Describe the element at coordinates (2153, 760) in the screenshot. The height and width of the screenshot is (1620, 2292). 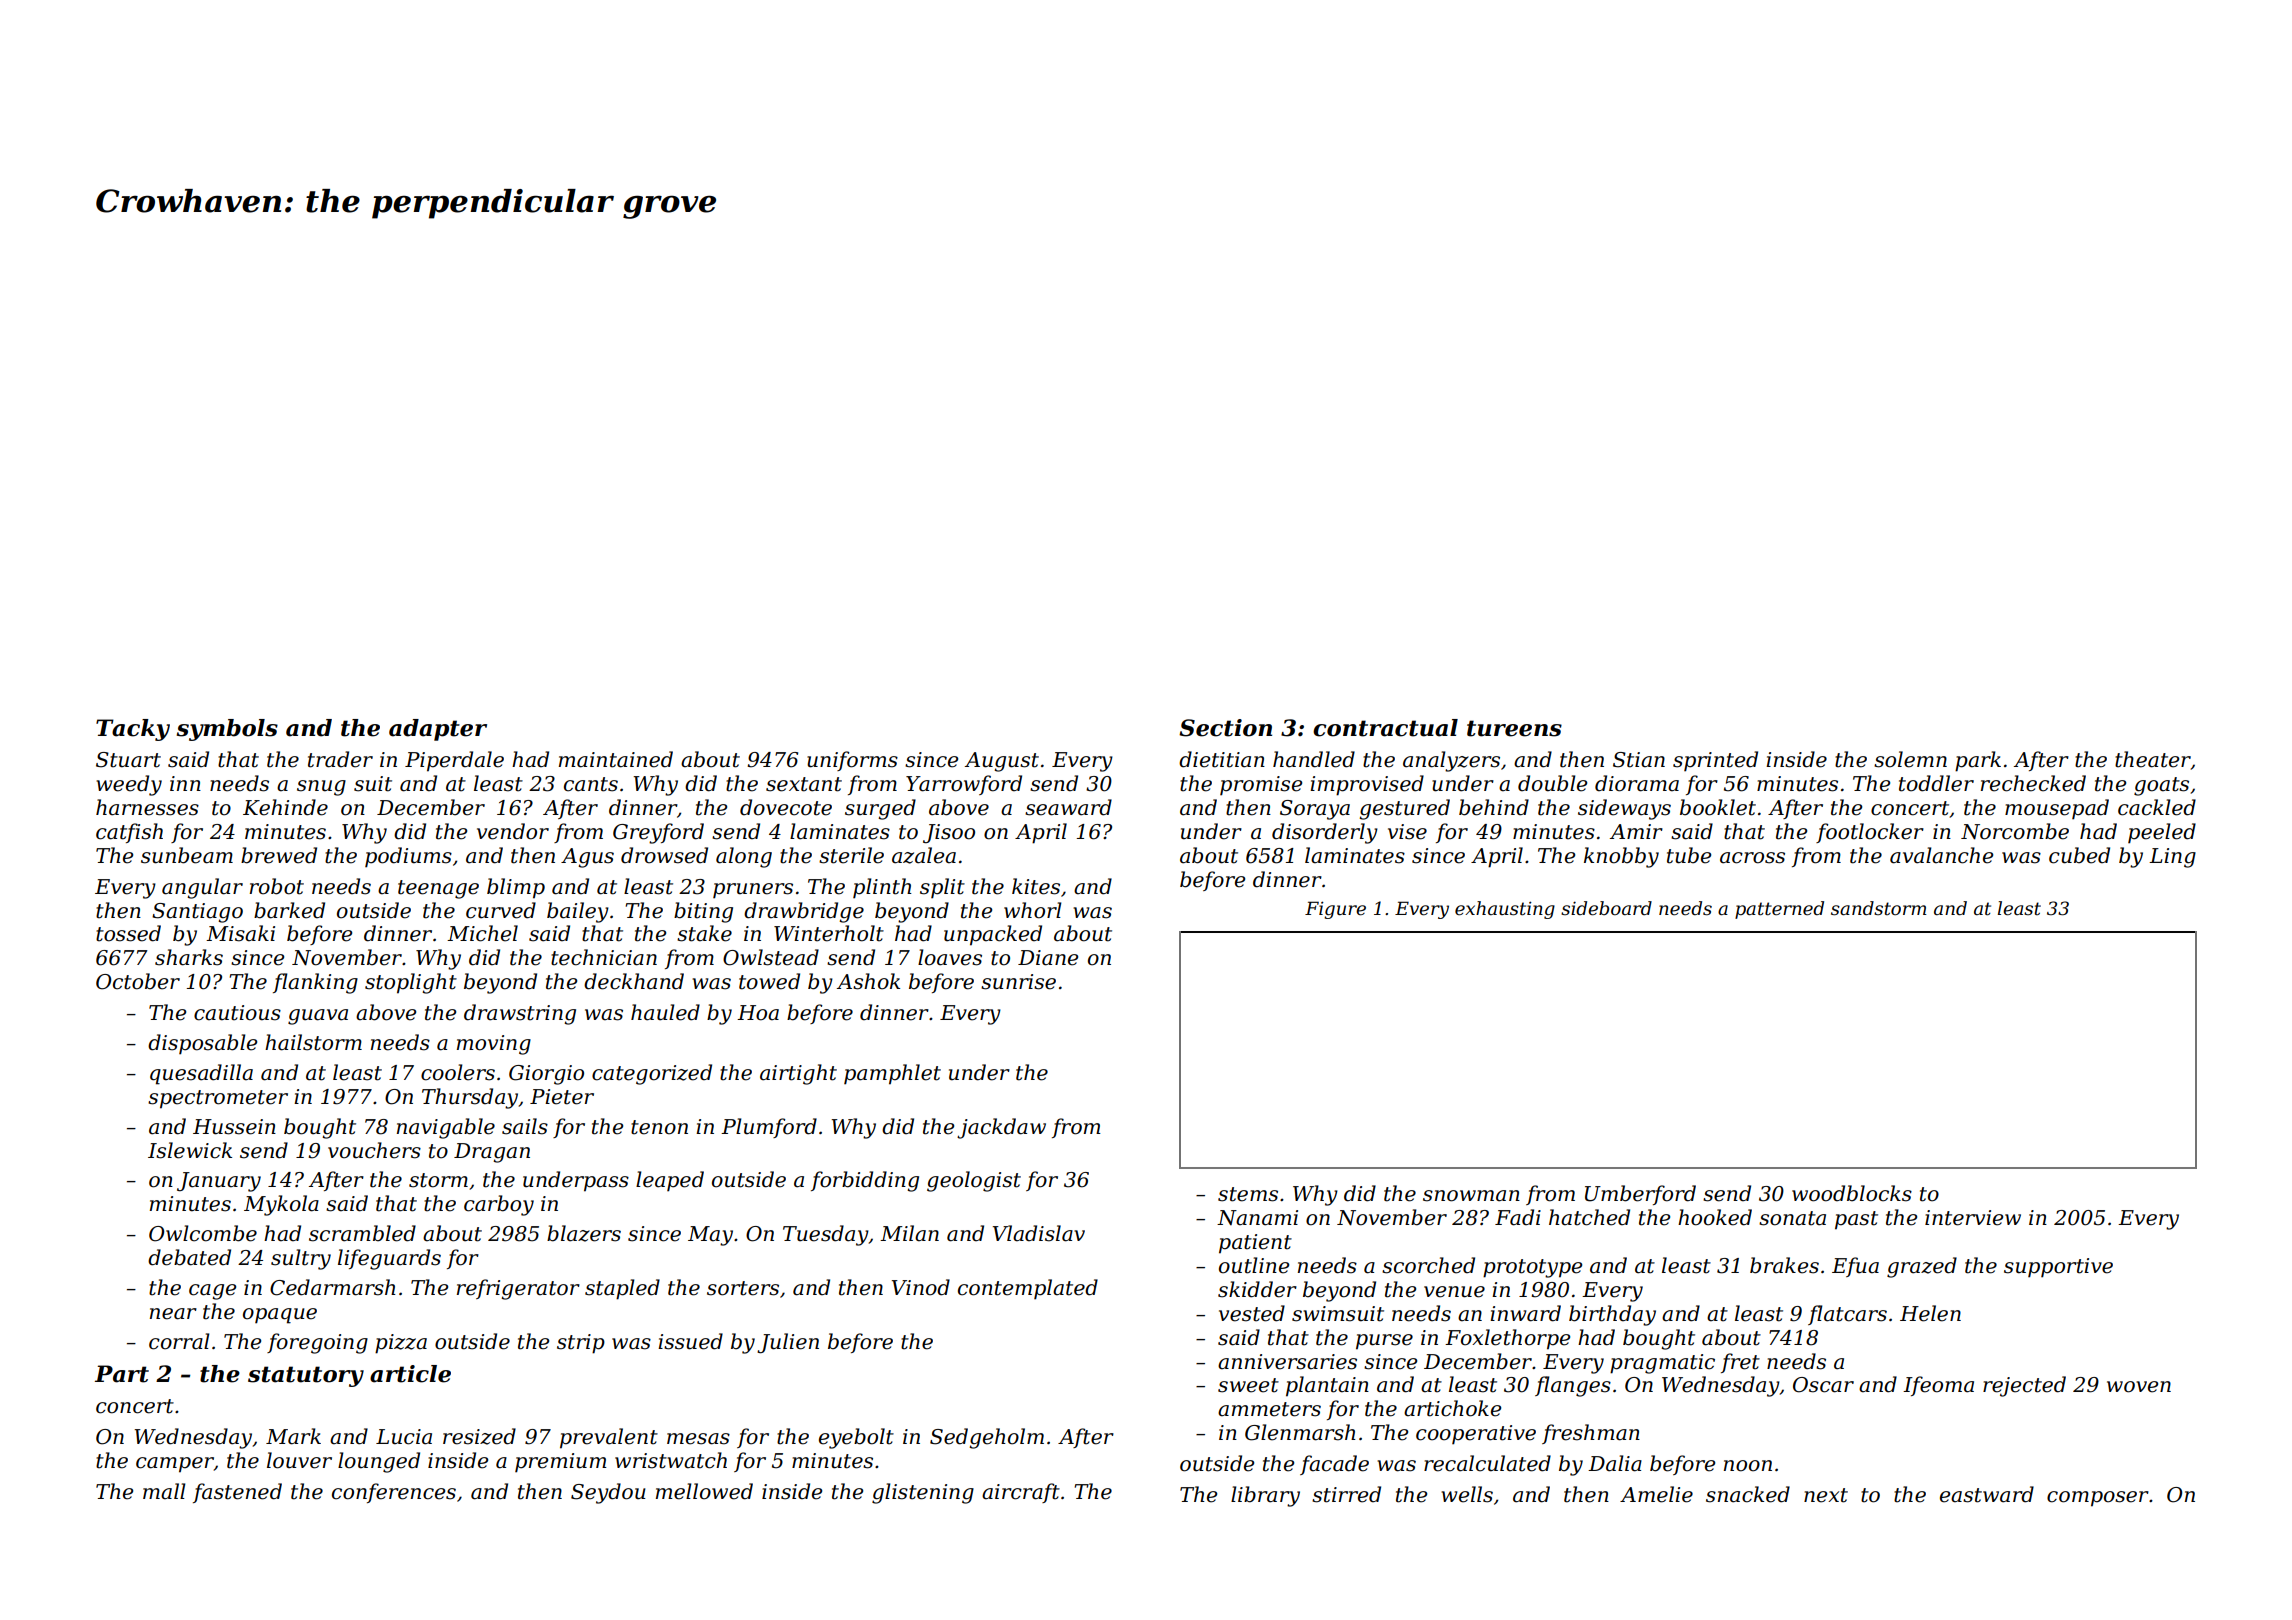
I see `theater` at that location.
